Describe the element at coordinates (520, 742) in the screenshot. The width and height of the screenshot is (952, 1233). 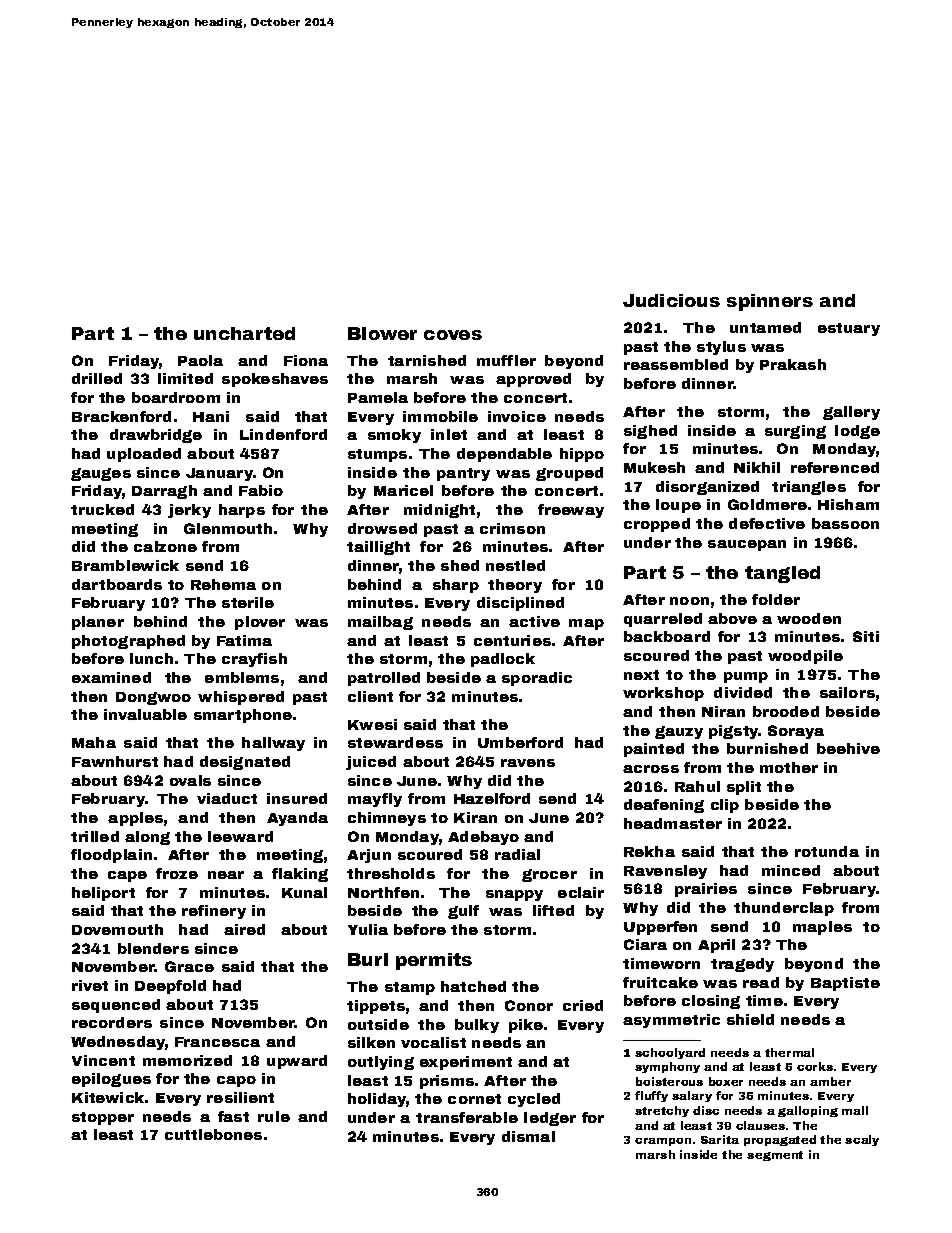
I see `Umberford` at that location.
